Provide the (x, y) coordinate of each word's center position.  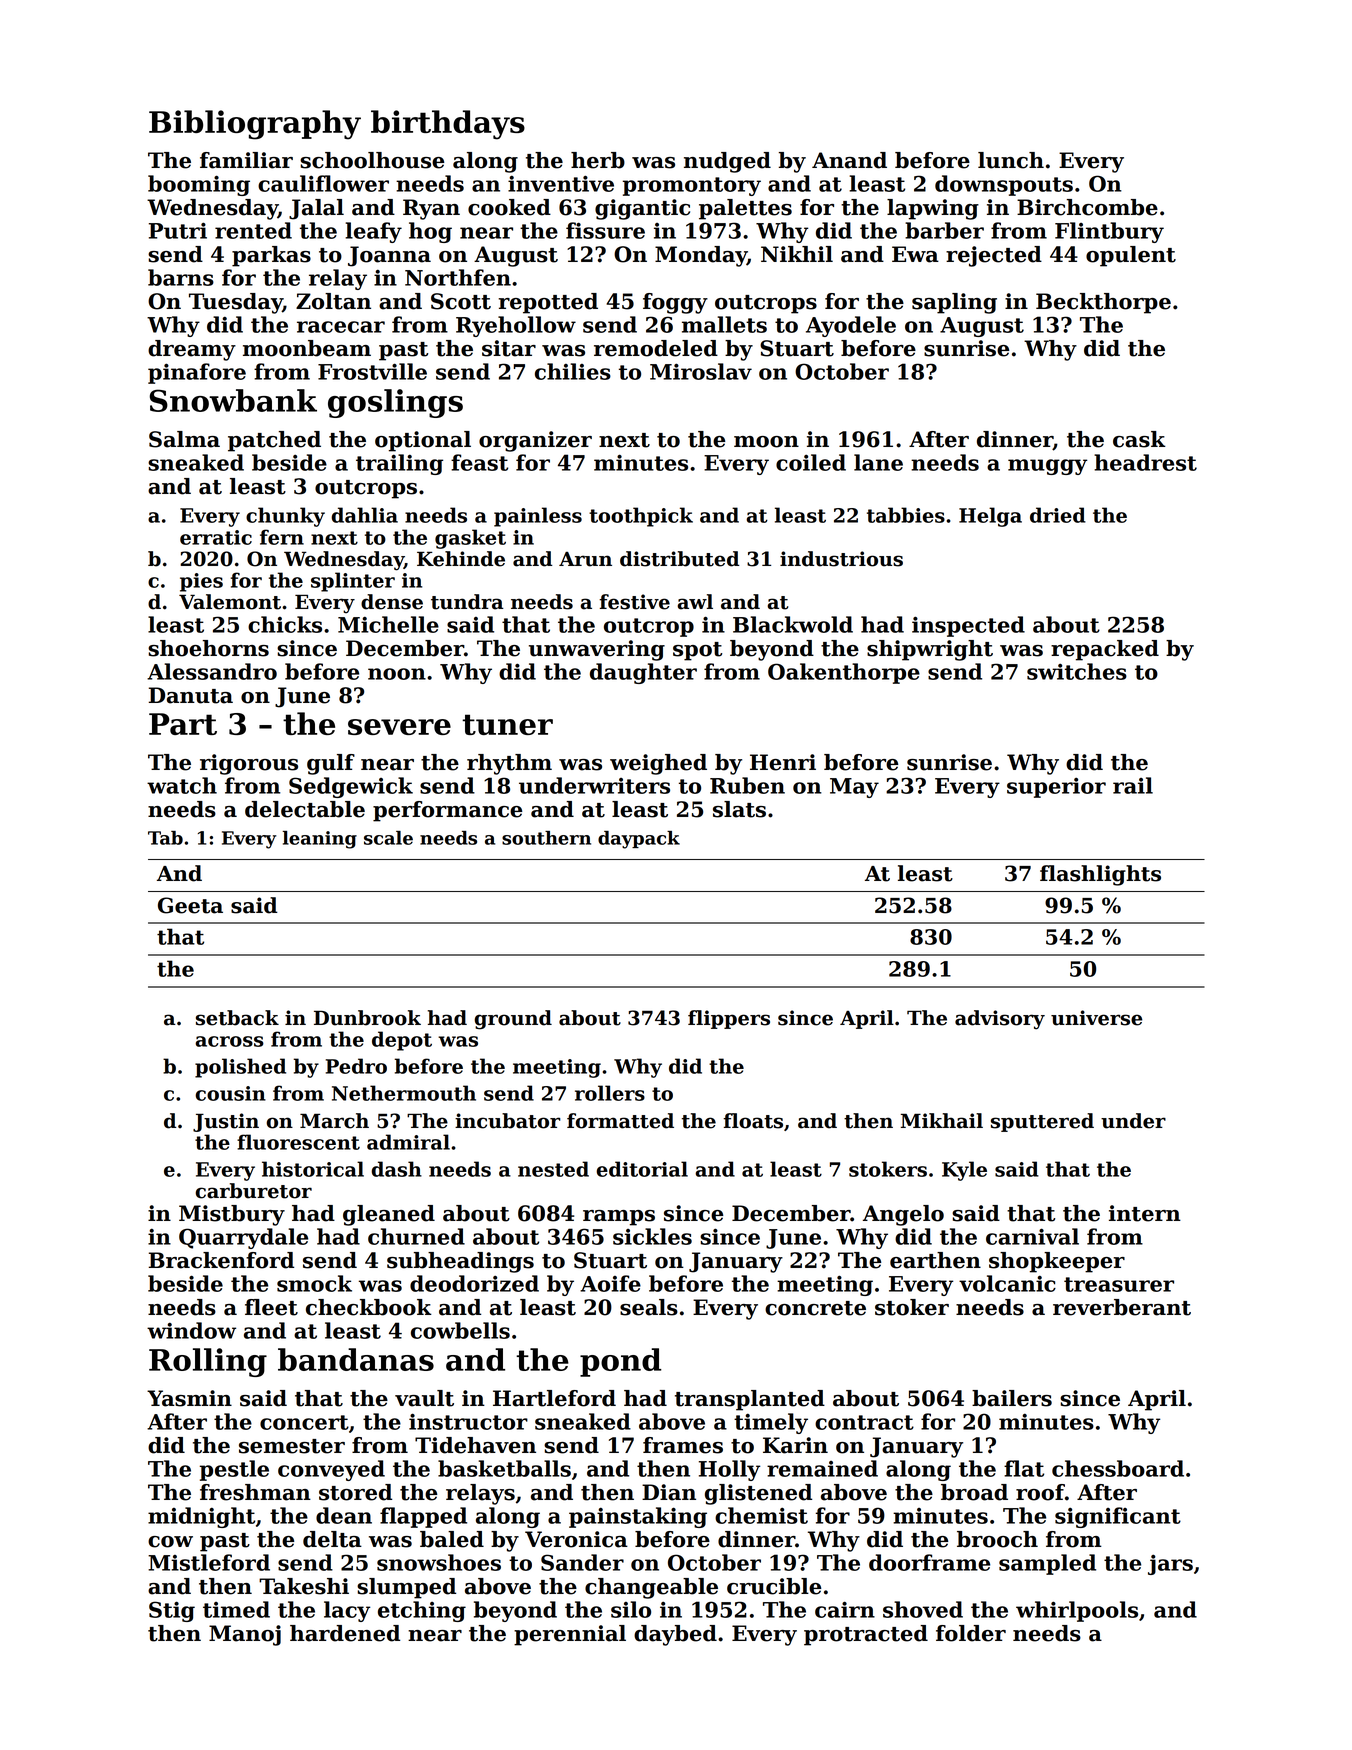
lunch (1011, 160)
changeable (651, 1588)
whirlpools (1077, 1611)
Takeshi (304, 1586)
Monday (701, 256)
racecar (341, 327)
